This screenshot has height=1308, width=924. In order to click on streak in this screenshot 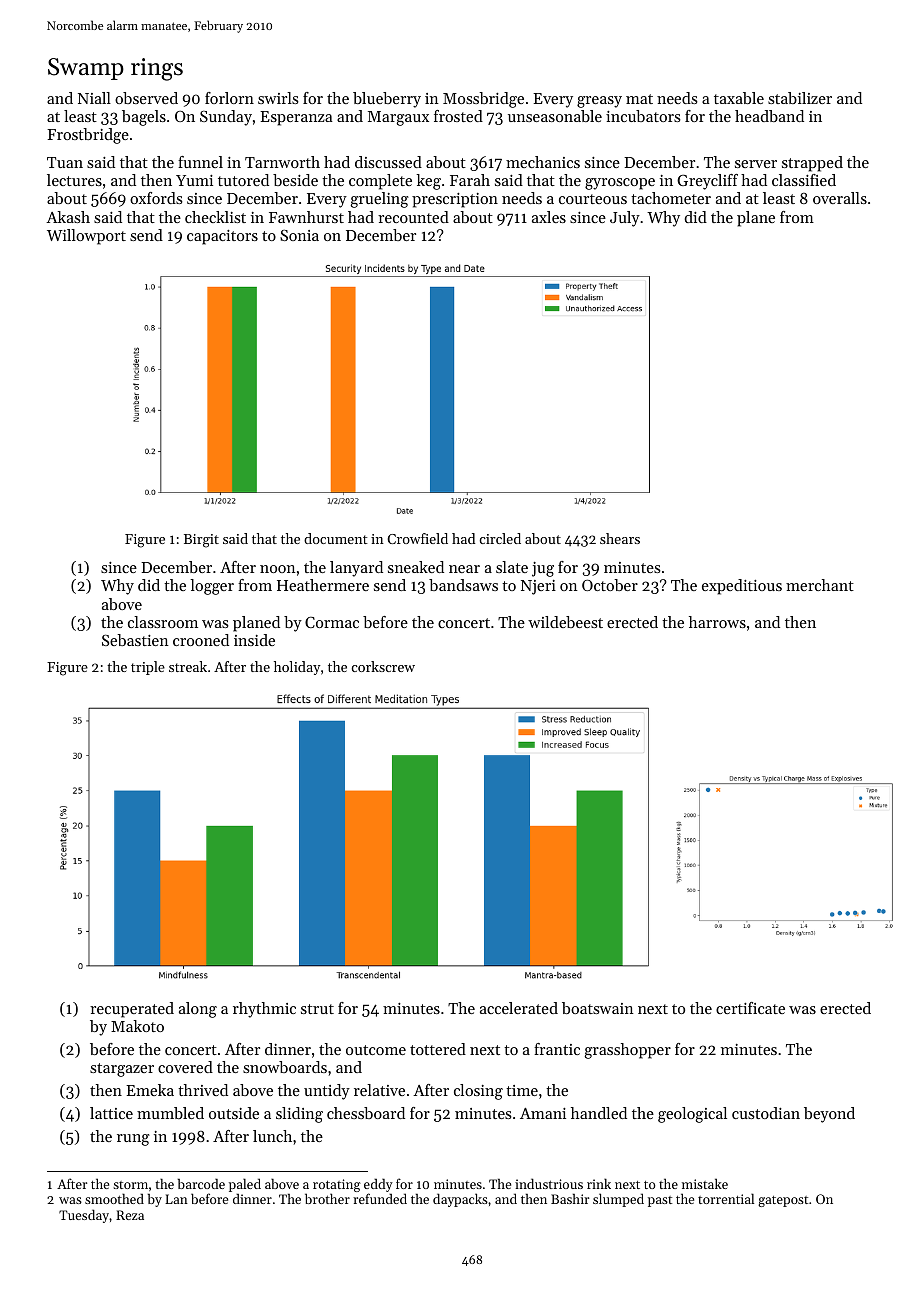, I will do `click(188, 666)`.
